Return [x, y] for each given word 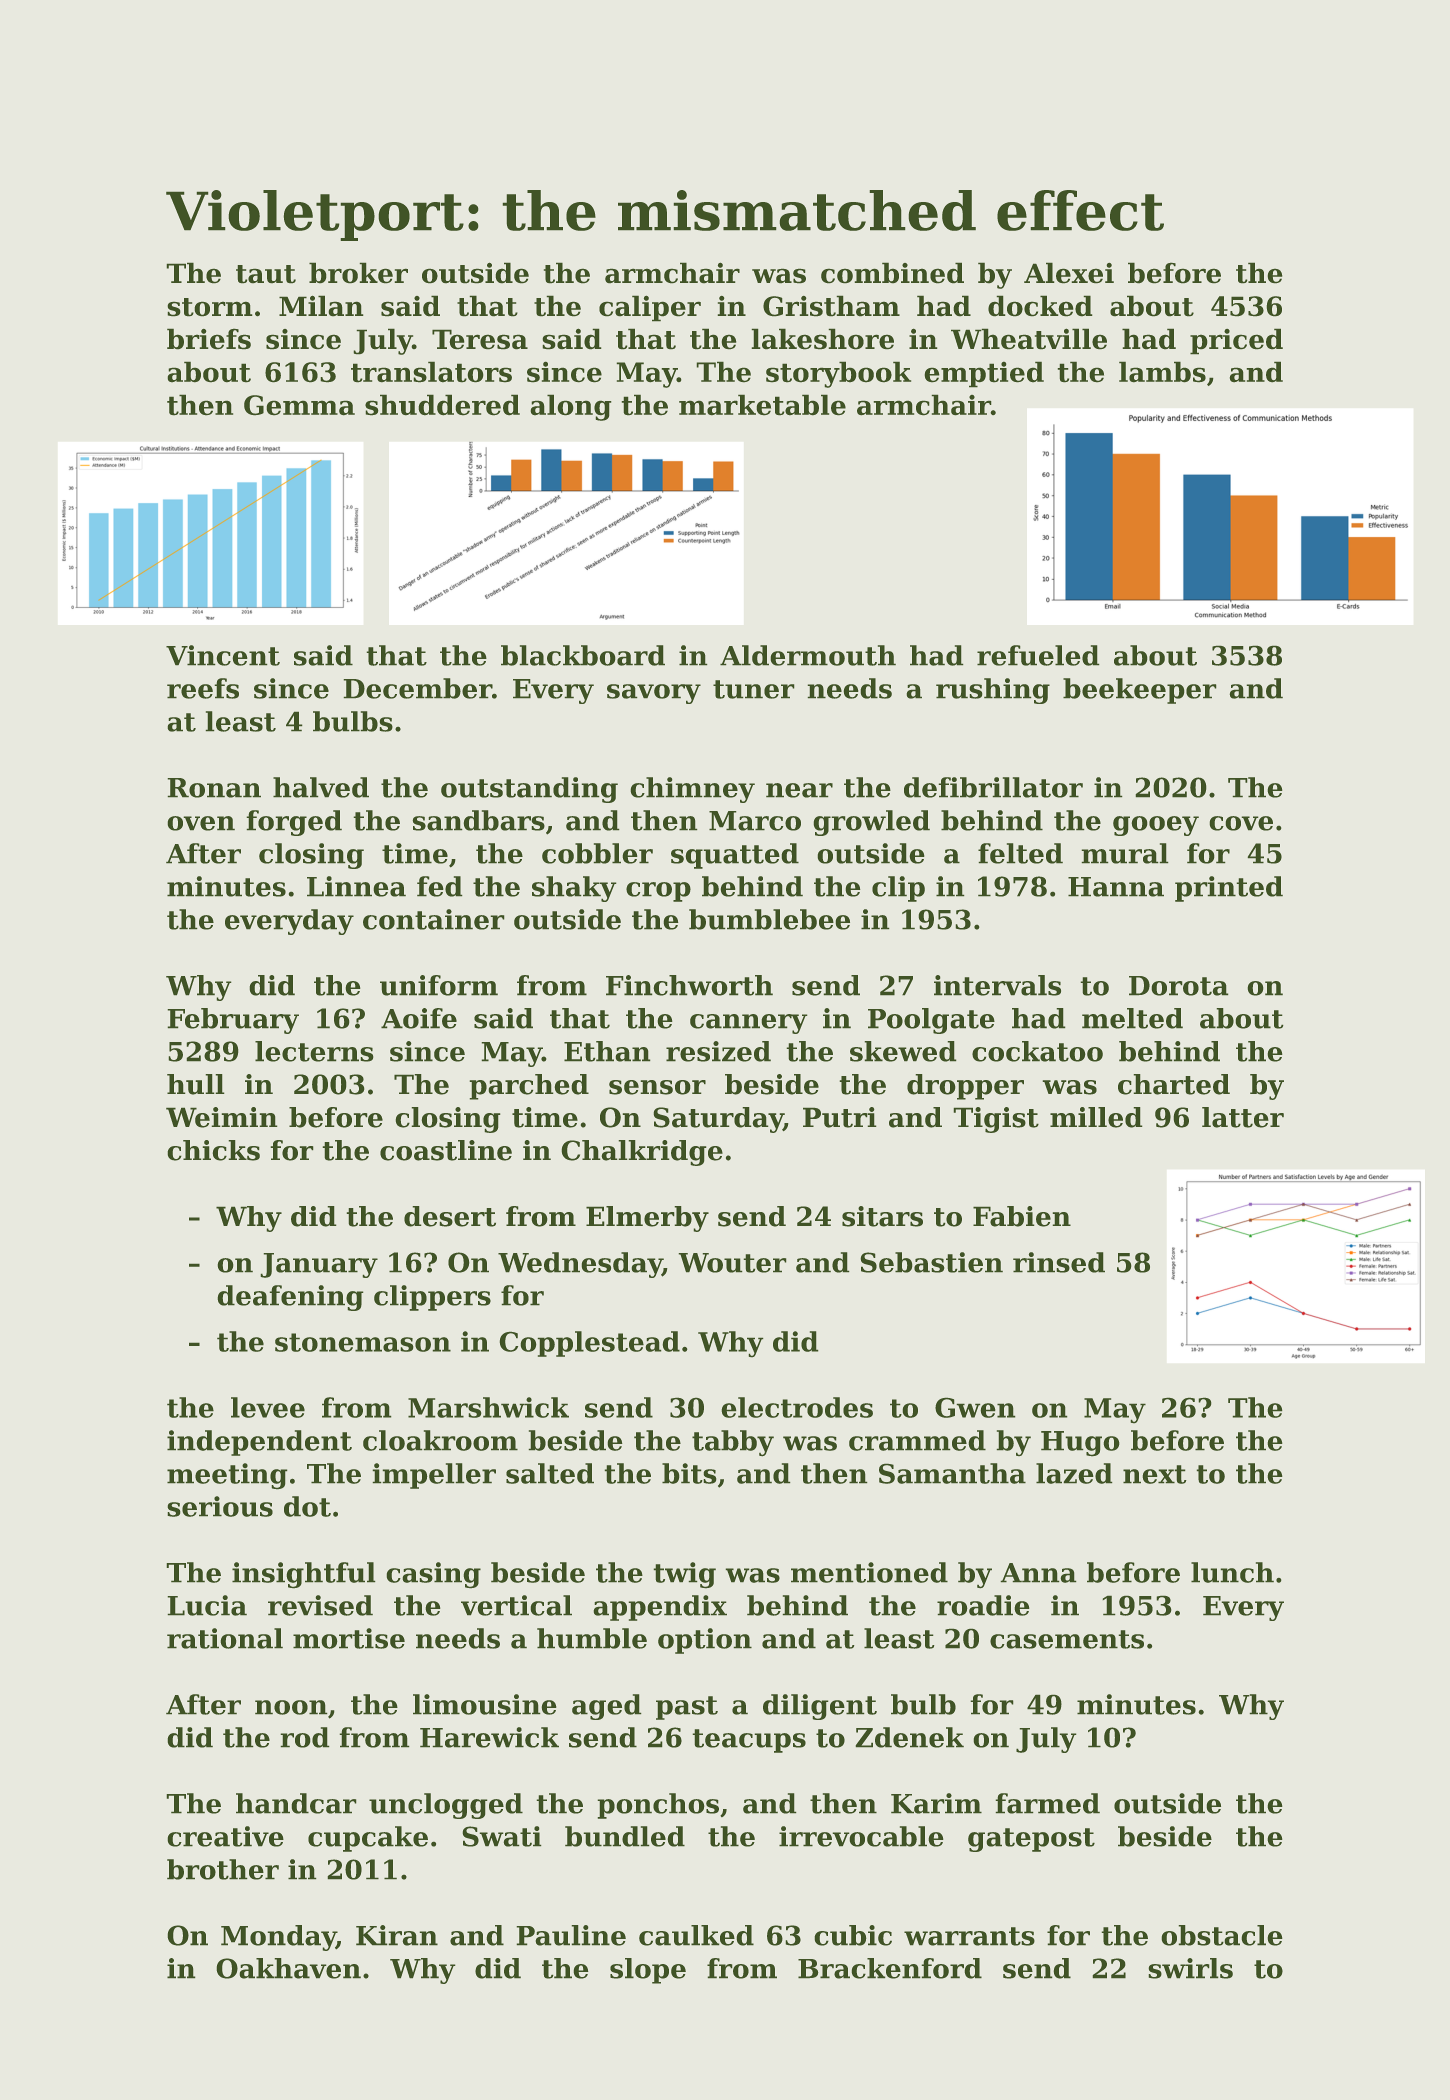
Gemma [299, 405]
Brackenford [890, 1968]
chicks [213, 1150]
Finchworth [689, 985]
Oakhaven [288, 1968]
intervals [997, 985]
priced [1236, 341]
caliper [650, 308]
